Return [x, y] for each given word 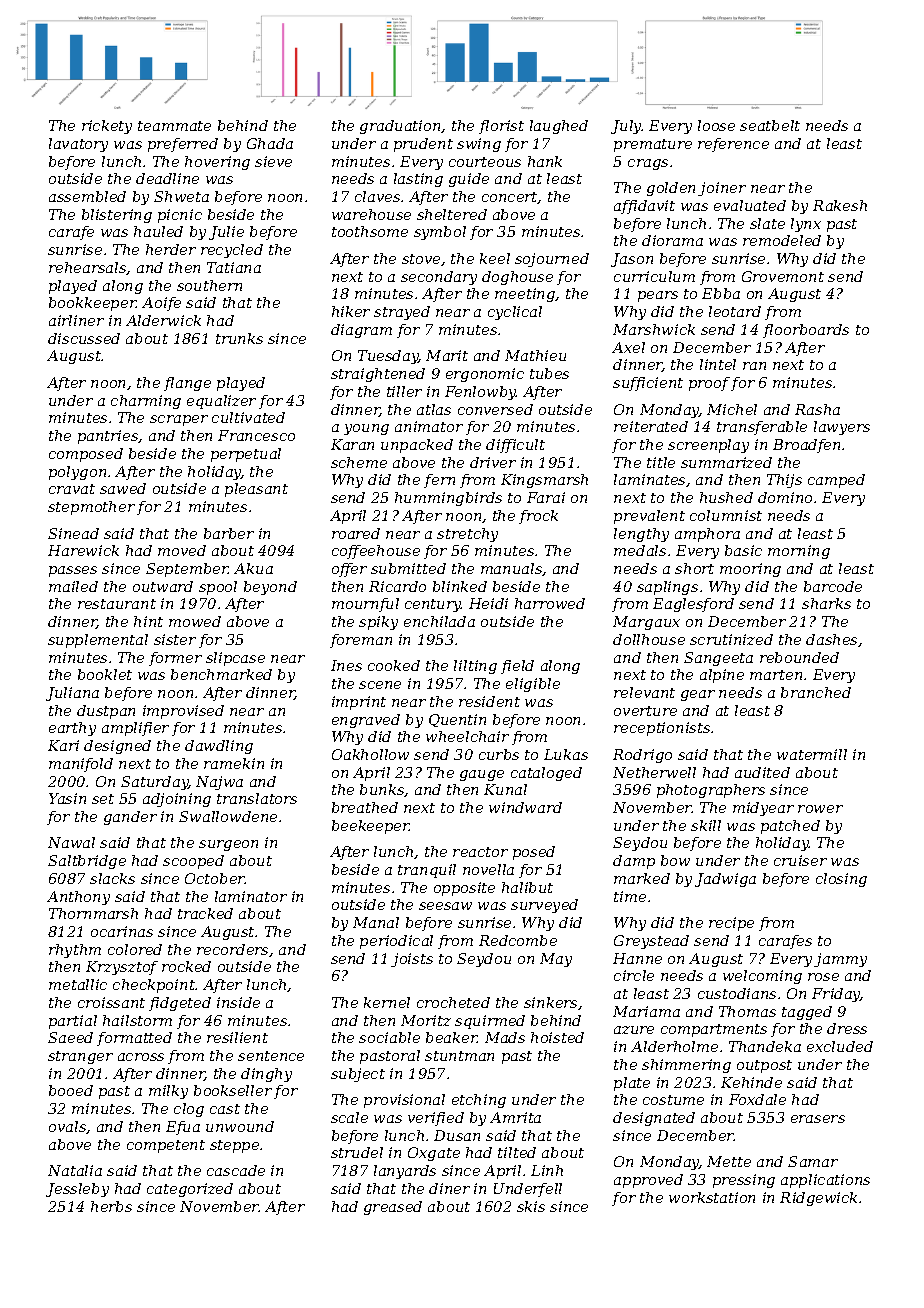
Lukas [566, 754]
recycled [232, 251]
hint [148, 621]
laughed [559, 127]
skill [706, 825]
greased [393, 1208]
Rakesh [840, 205]
